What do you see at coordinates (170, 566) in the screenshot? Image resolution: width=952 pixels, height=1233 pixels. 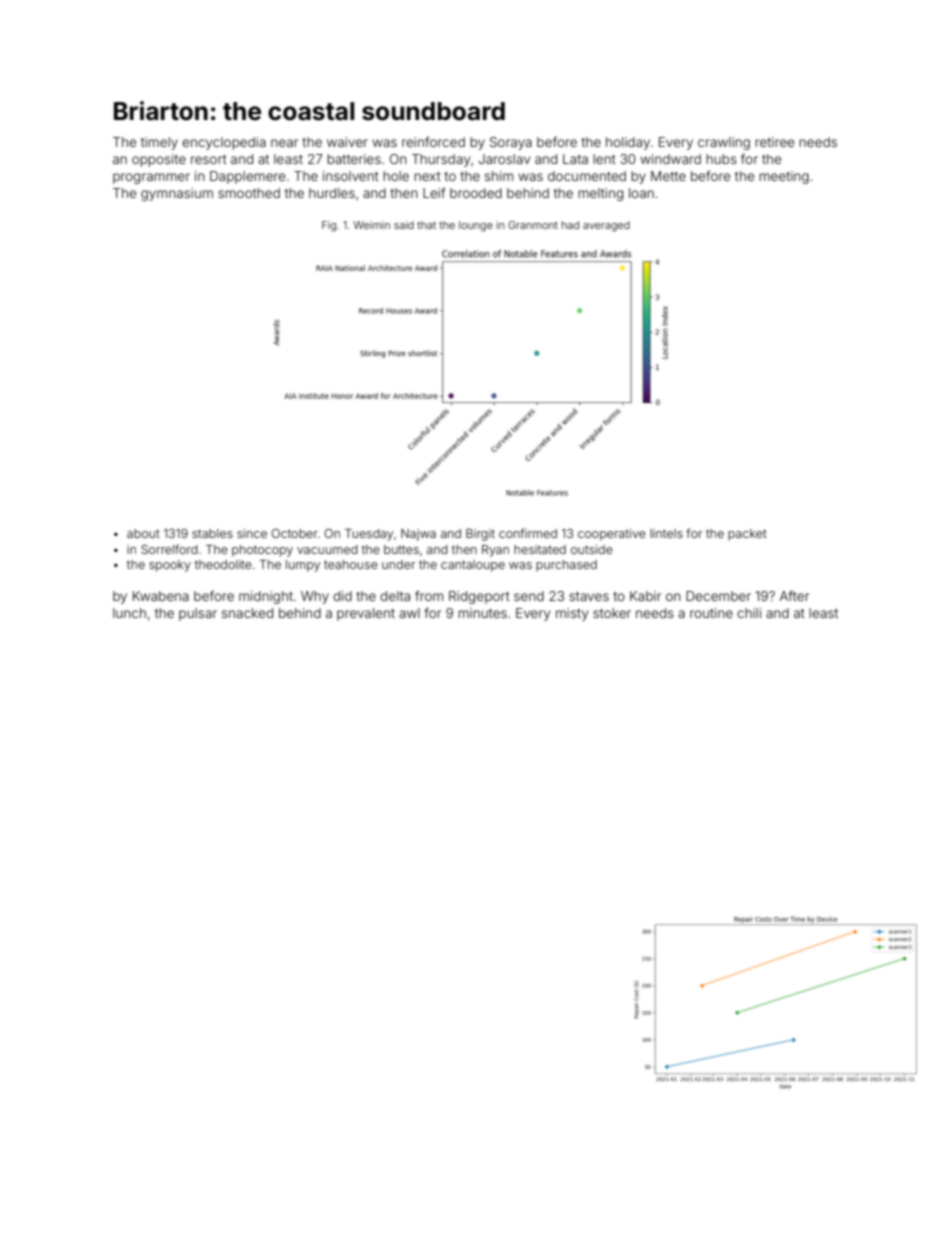 I see `spooky` at bounding box center [170, 566].
